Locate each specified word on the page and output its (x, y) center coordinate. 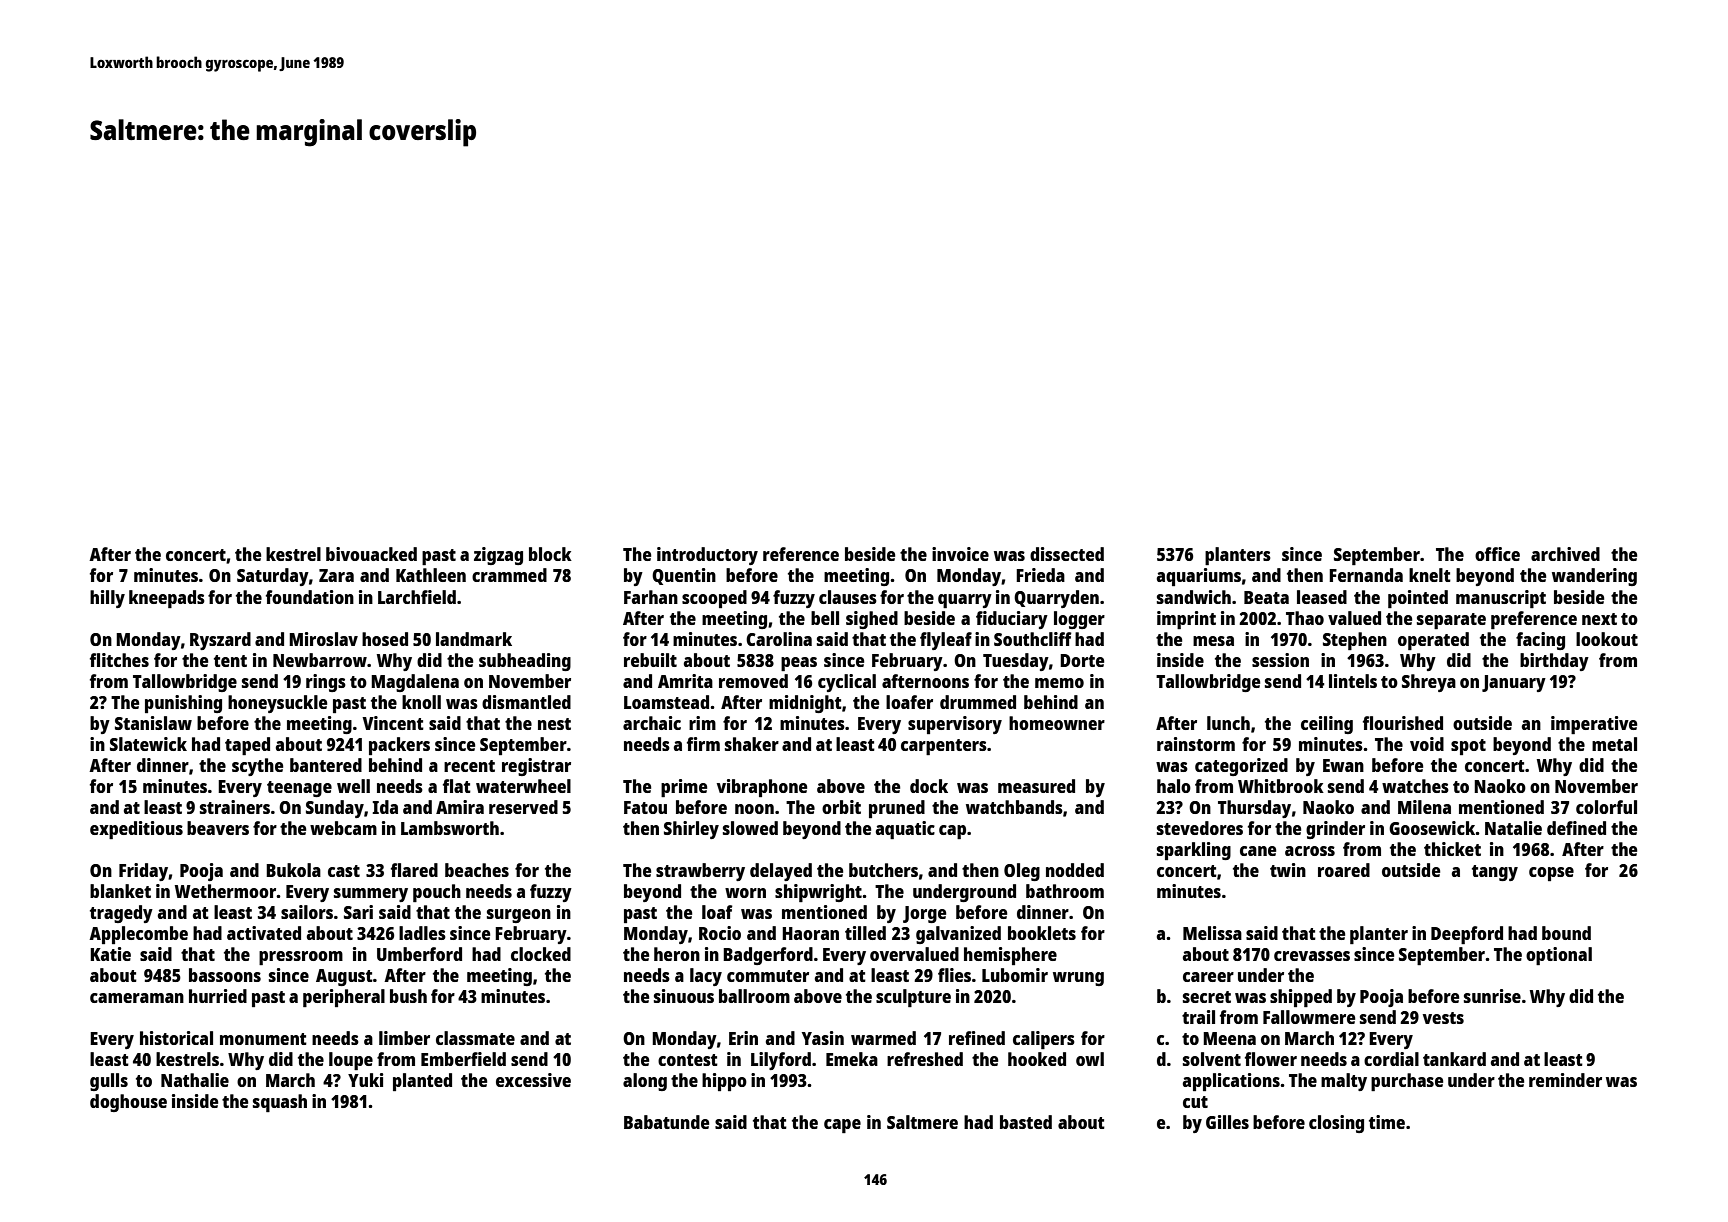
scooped (714, 599)
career (1208, 977)
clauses (848, 597)
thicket (1452, 849)
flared (414, 870)
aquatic (905, 830)
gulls (109, 1082)
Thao (1305, 618)
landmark (474, 639)
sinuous (684, 996)
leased (1322, 597)
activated (264, 933)
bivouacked (371, 554)
